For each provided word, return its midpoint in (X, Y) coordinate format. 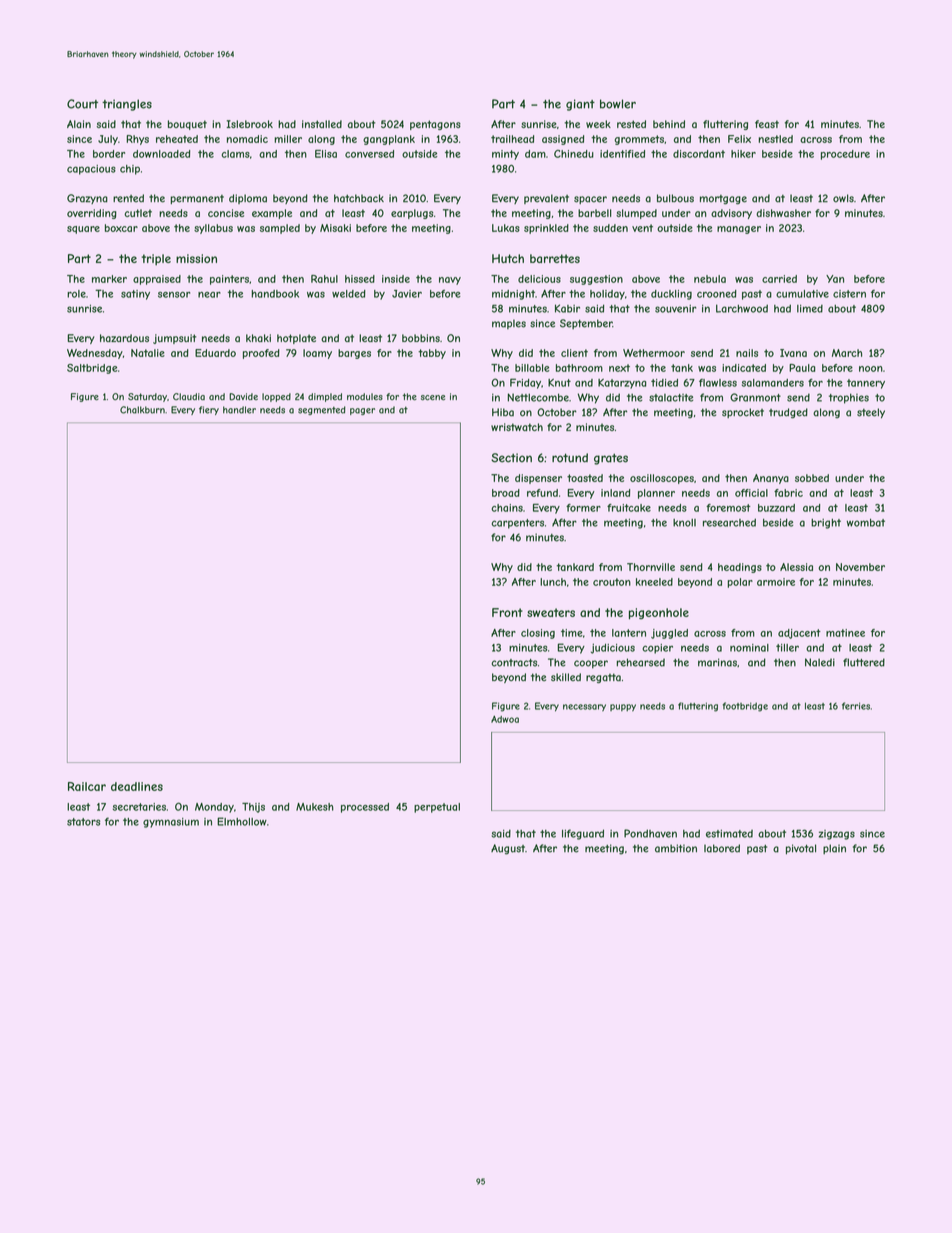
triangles (127, 105)
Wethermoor (654, 353)
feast (767, 124)
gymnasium (171, 823)
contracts (514, 663)
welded (349, 294)
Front (507, 612)
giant (580, 105)
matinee (845, 633)
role (76, 294)
